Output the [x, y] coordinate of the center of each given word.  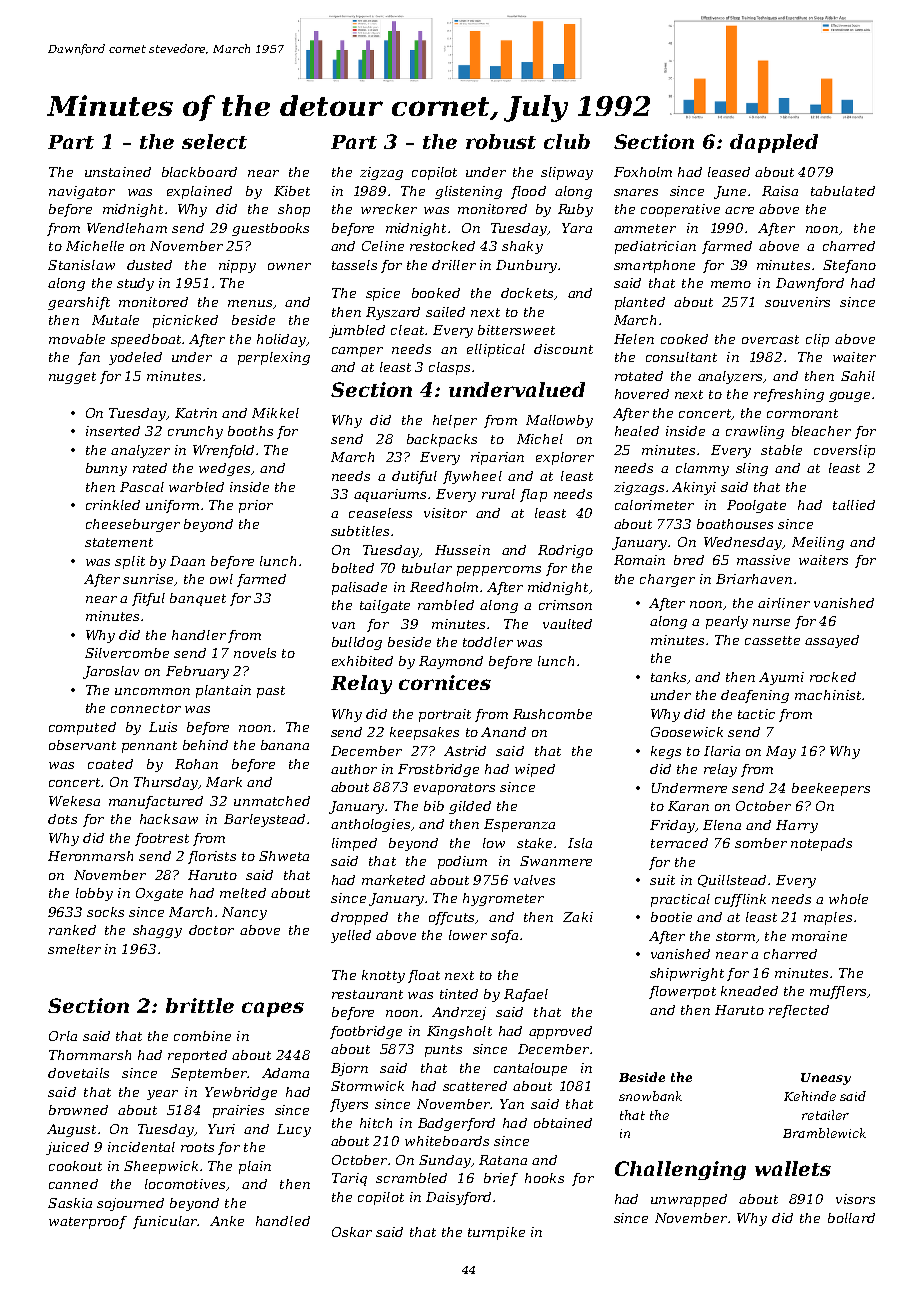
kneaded [749, 991]
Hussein [462, 550]
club [567, 141]
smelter [74, 949]
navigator [82, 192]
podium [462, 862]
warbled [196, 487]
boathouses [735, 524]
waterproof [88, 1222]
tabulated [843, 191]
